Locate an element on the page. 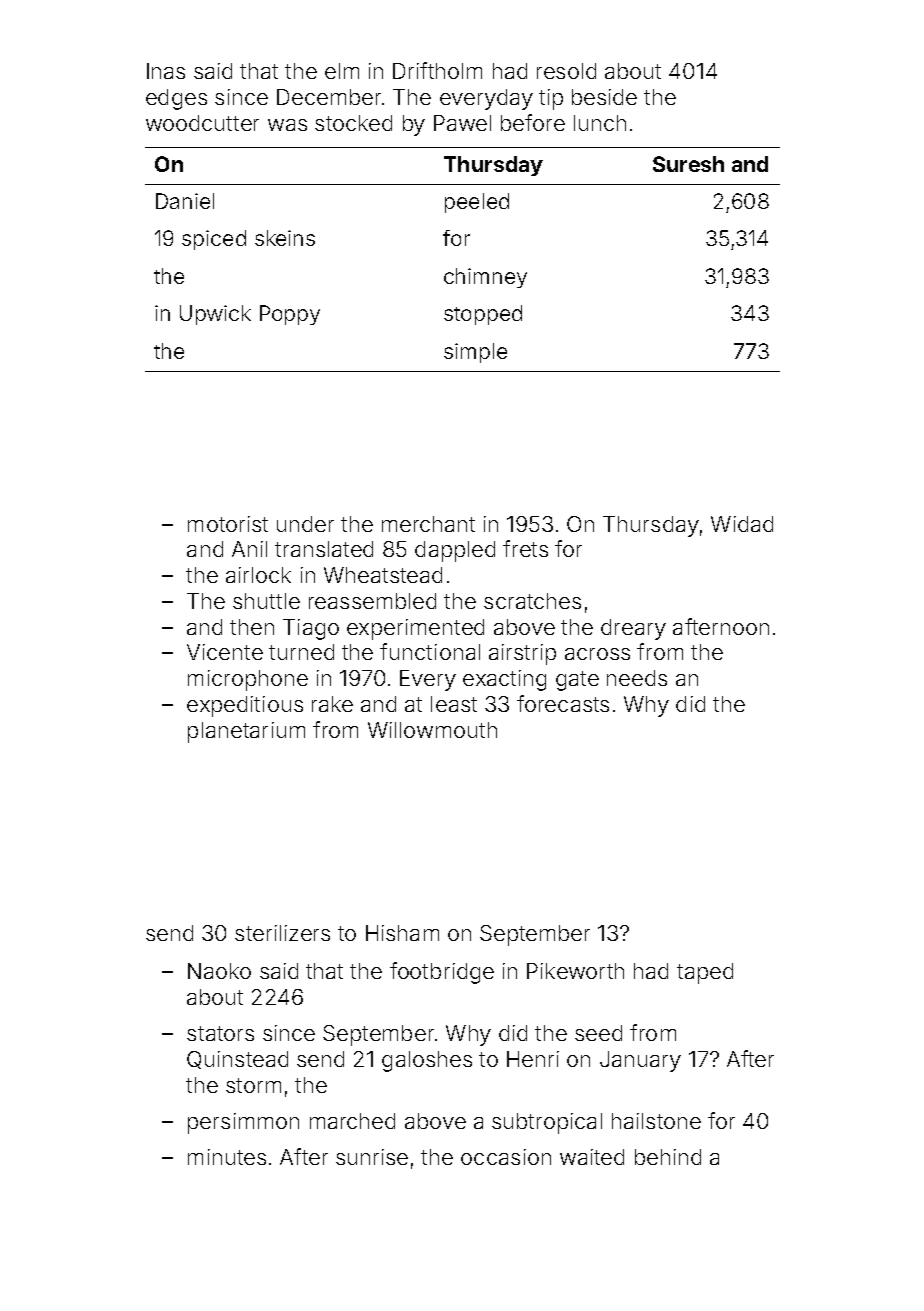  motorist is located at coordinates (228, 524).
